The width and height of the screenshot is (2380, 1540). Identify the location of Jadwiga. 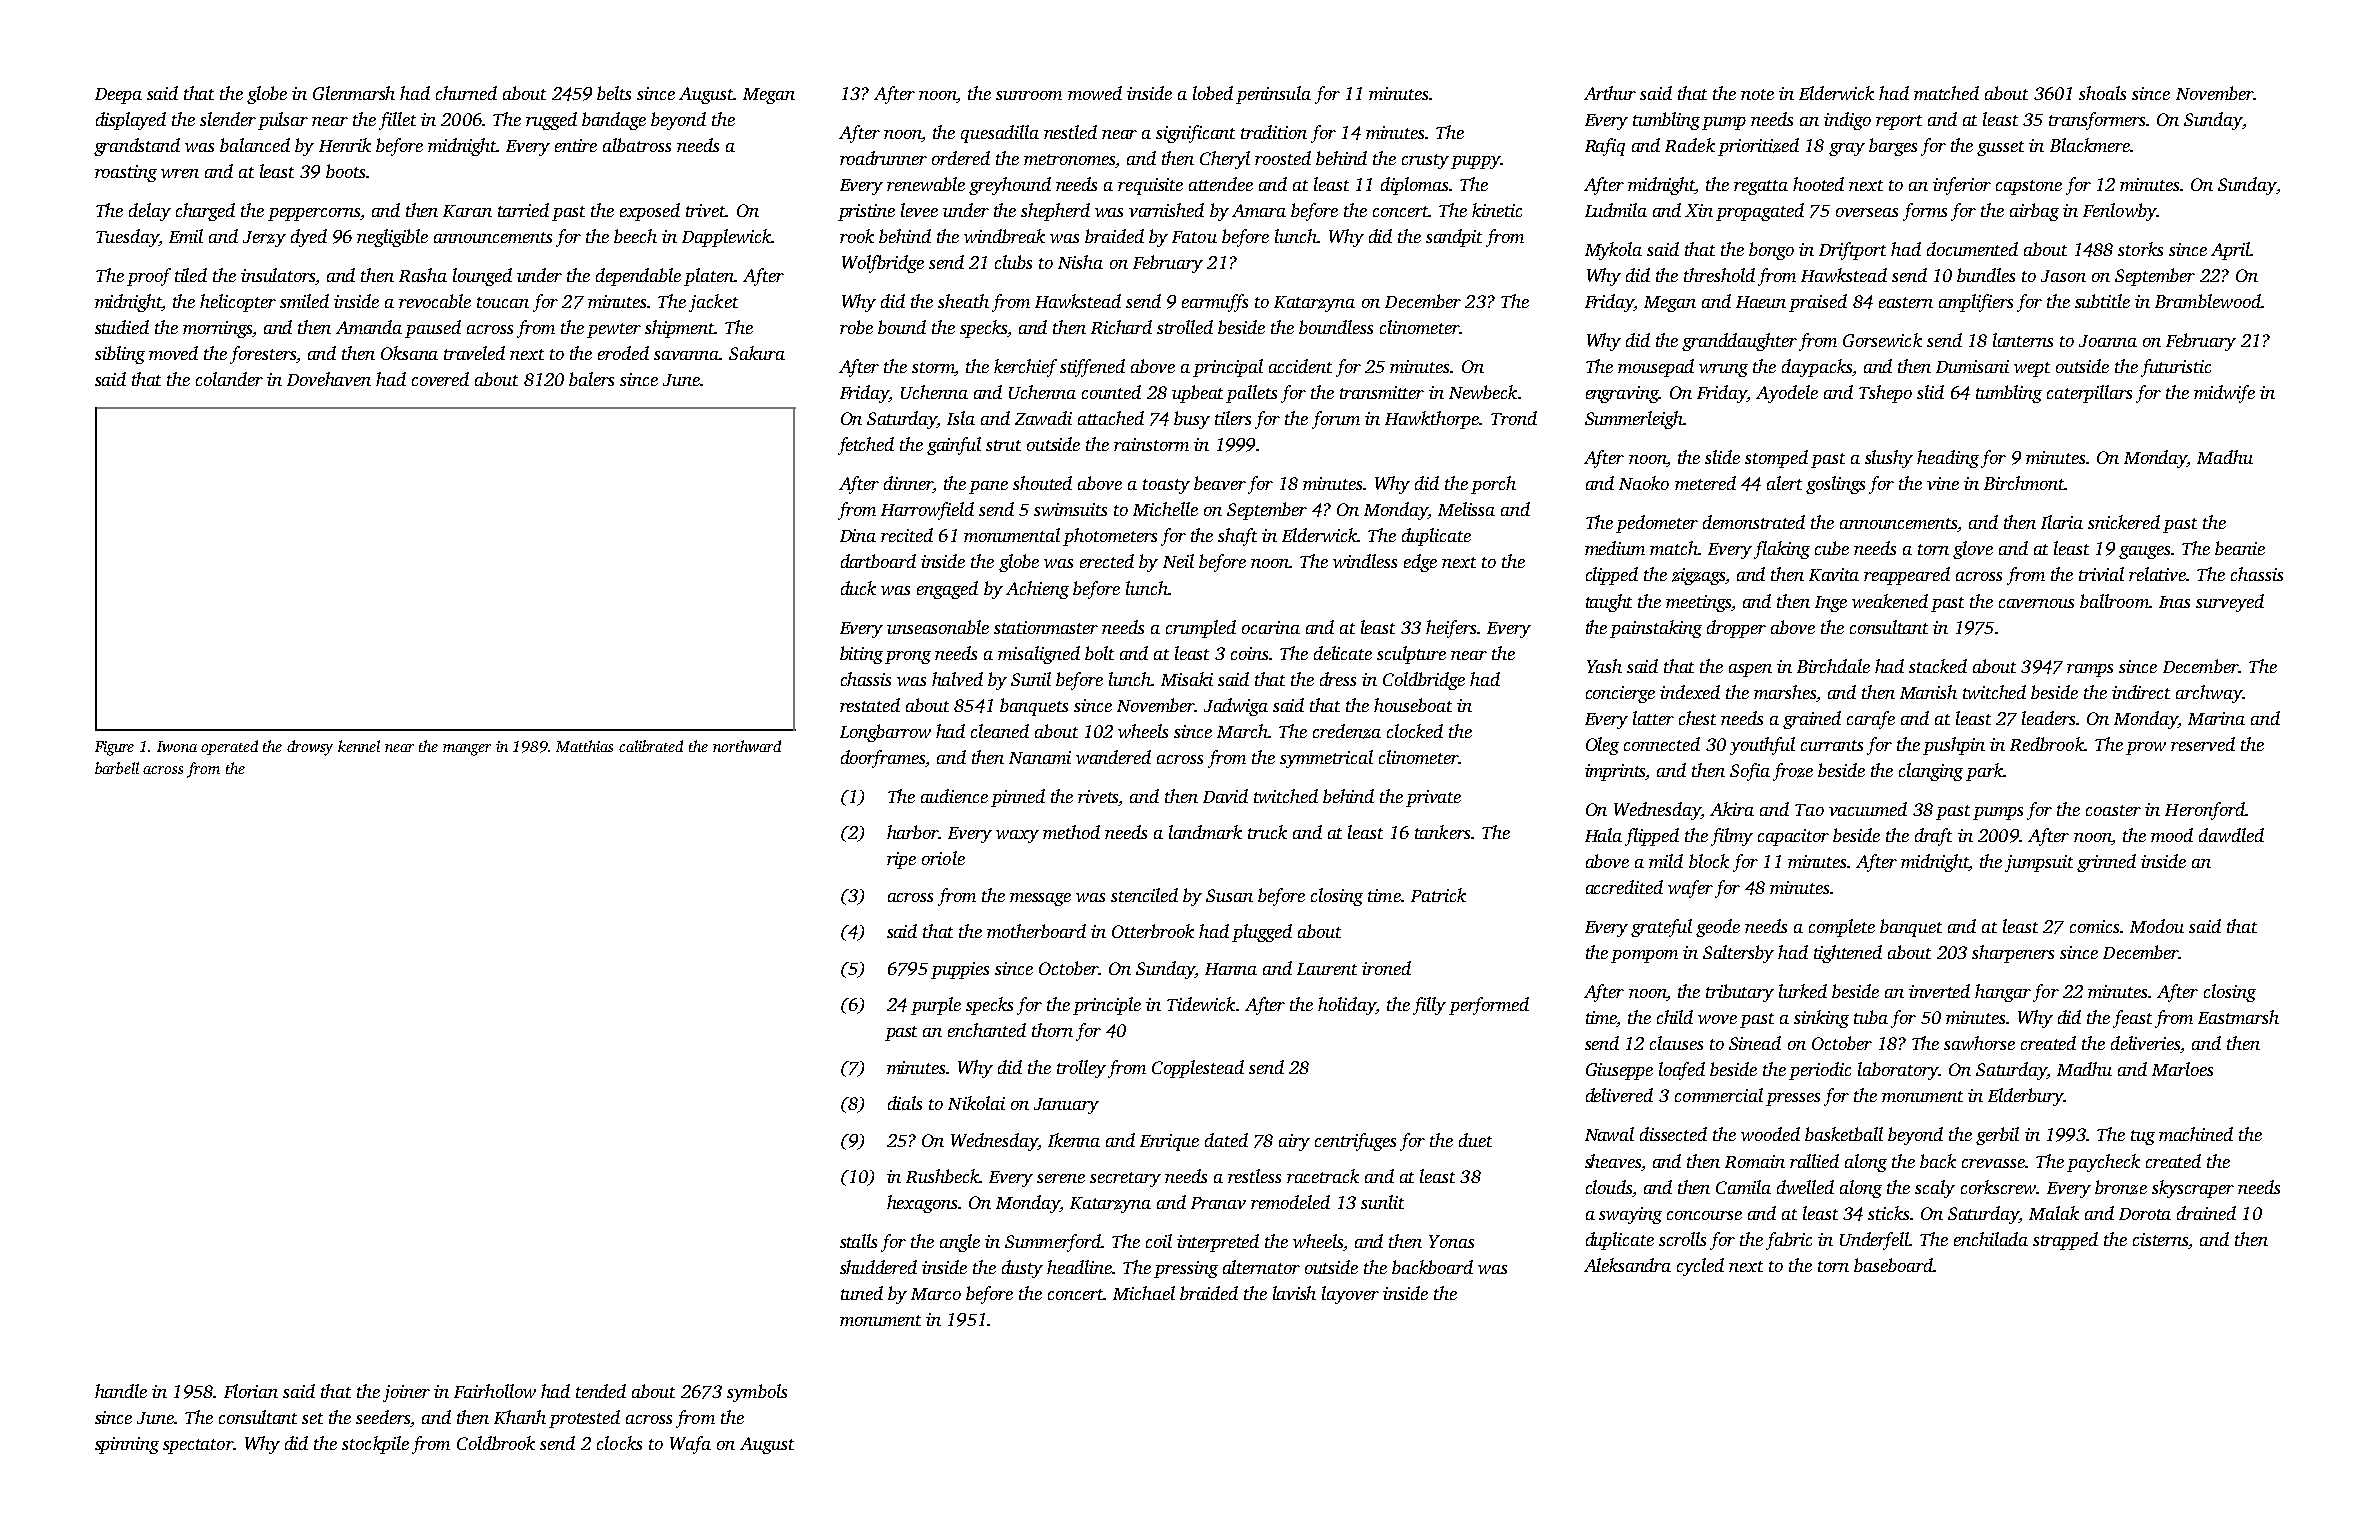
(1236, 707).
